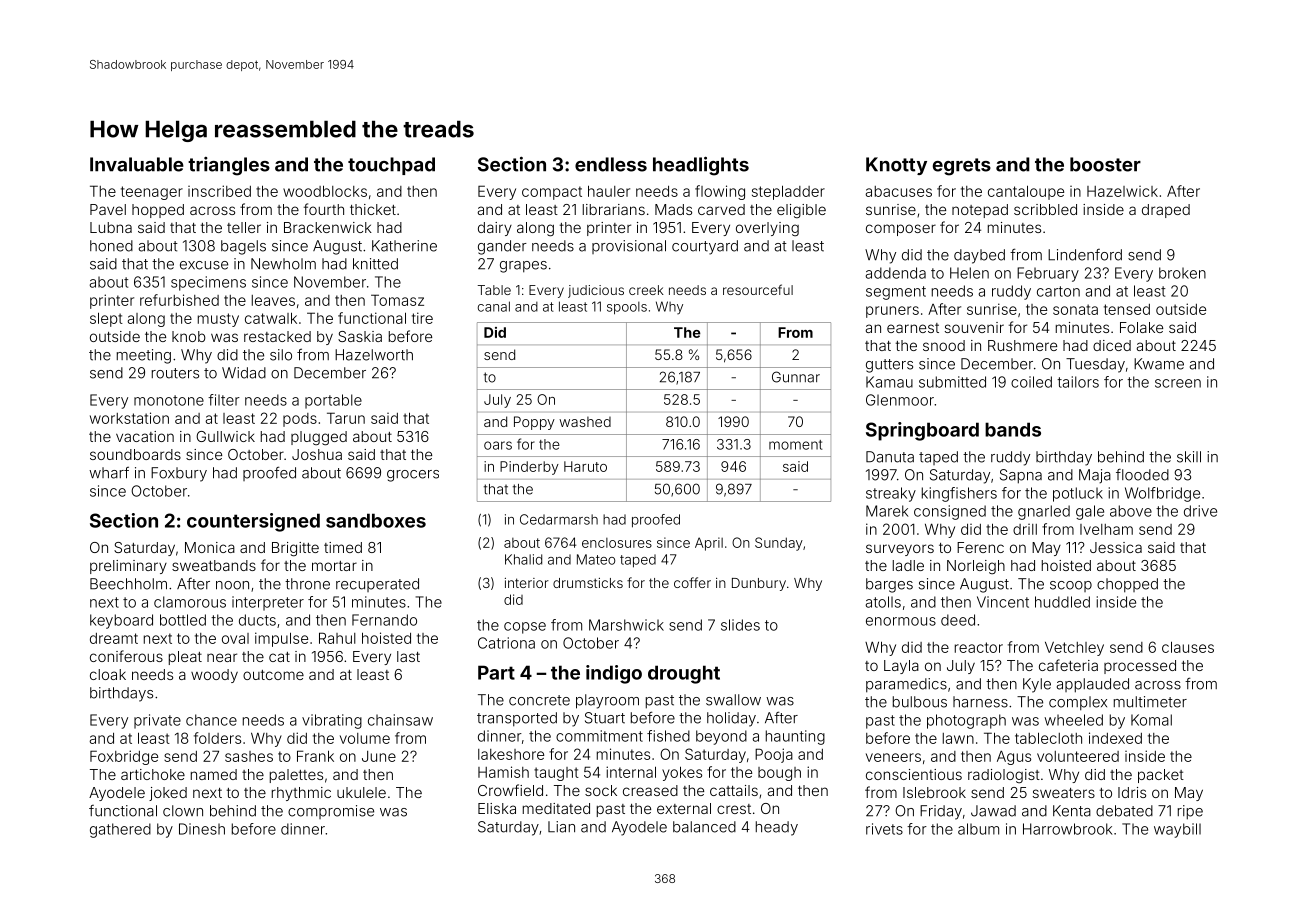 The height and width of the image is (924, 1308). What do you see at coordinates (229, 166) in the image?
I see `triangles` at bounding box center [229, 166].
